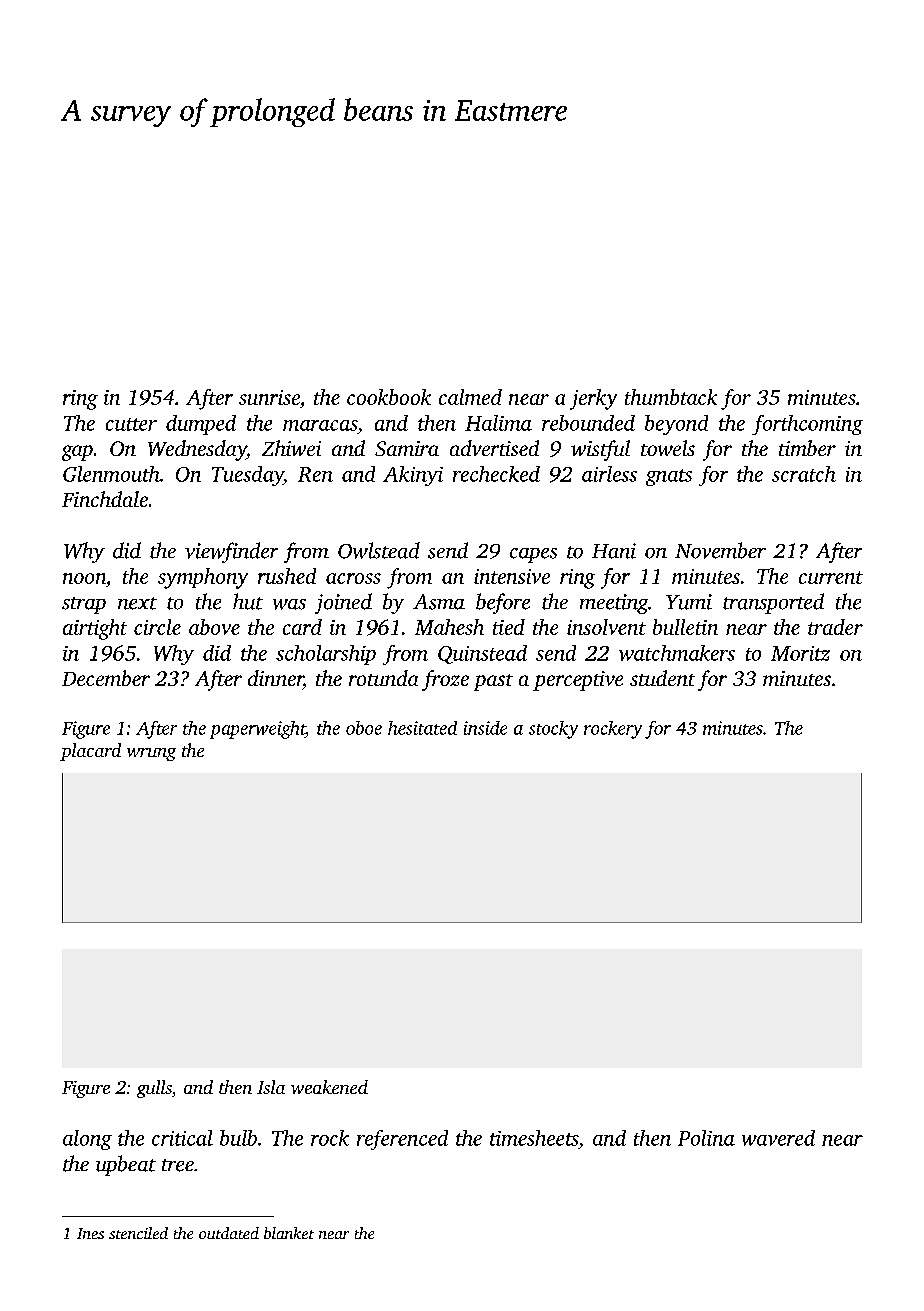 This screenshot has height=1311, width=924. I want to click on Finchdale, so click(105, 499).
